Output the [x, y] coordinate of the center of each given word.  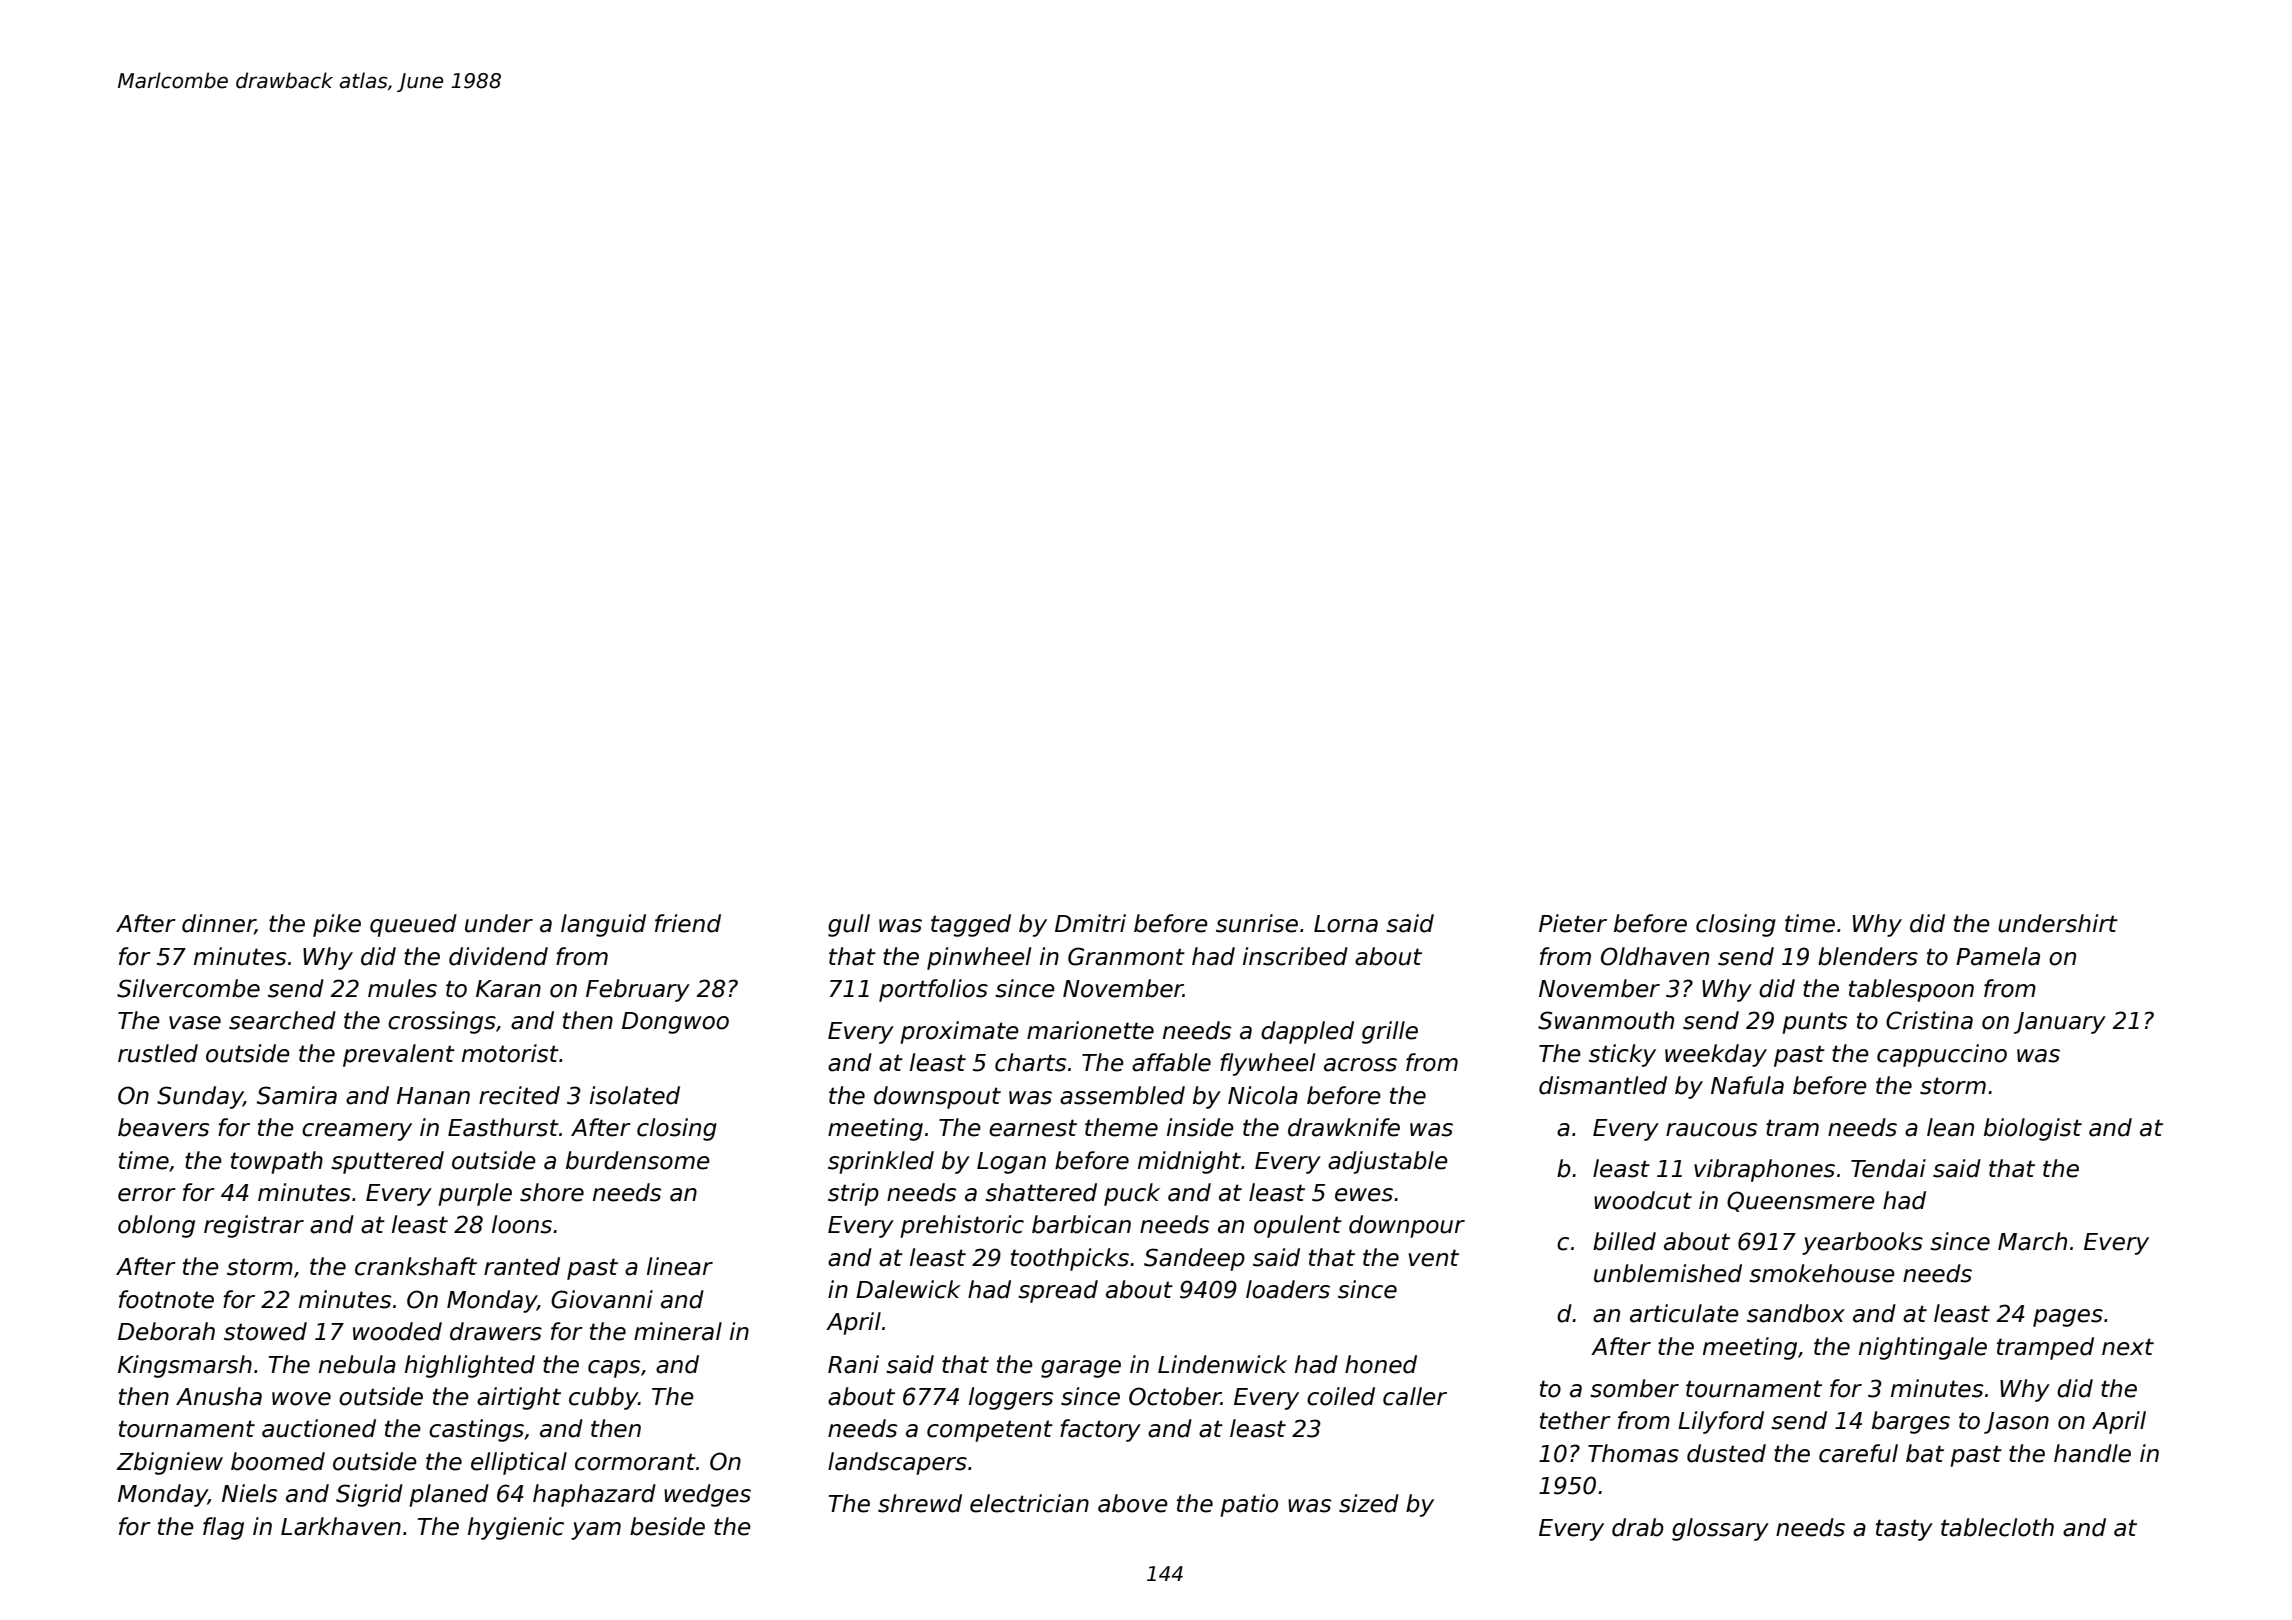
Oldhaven [1655, 956]
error [147, 1195]
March [2032, 1241]
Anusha [219, 1396]
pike [337, 925]
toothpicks [1070, 1259]
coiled [1341, 1396]
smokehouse [1822, 1273]
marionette [1090, 1030]
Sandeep [1194, 1259]
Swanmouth [1606, 1020]
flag [223, 1528]
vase [195, 1023]
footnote [166, 1299]
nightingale [1923, 1348]
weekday [1716, 1055]
